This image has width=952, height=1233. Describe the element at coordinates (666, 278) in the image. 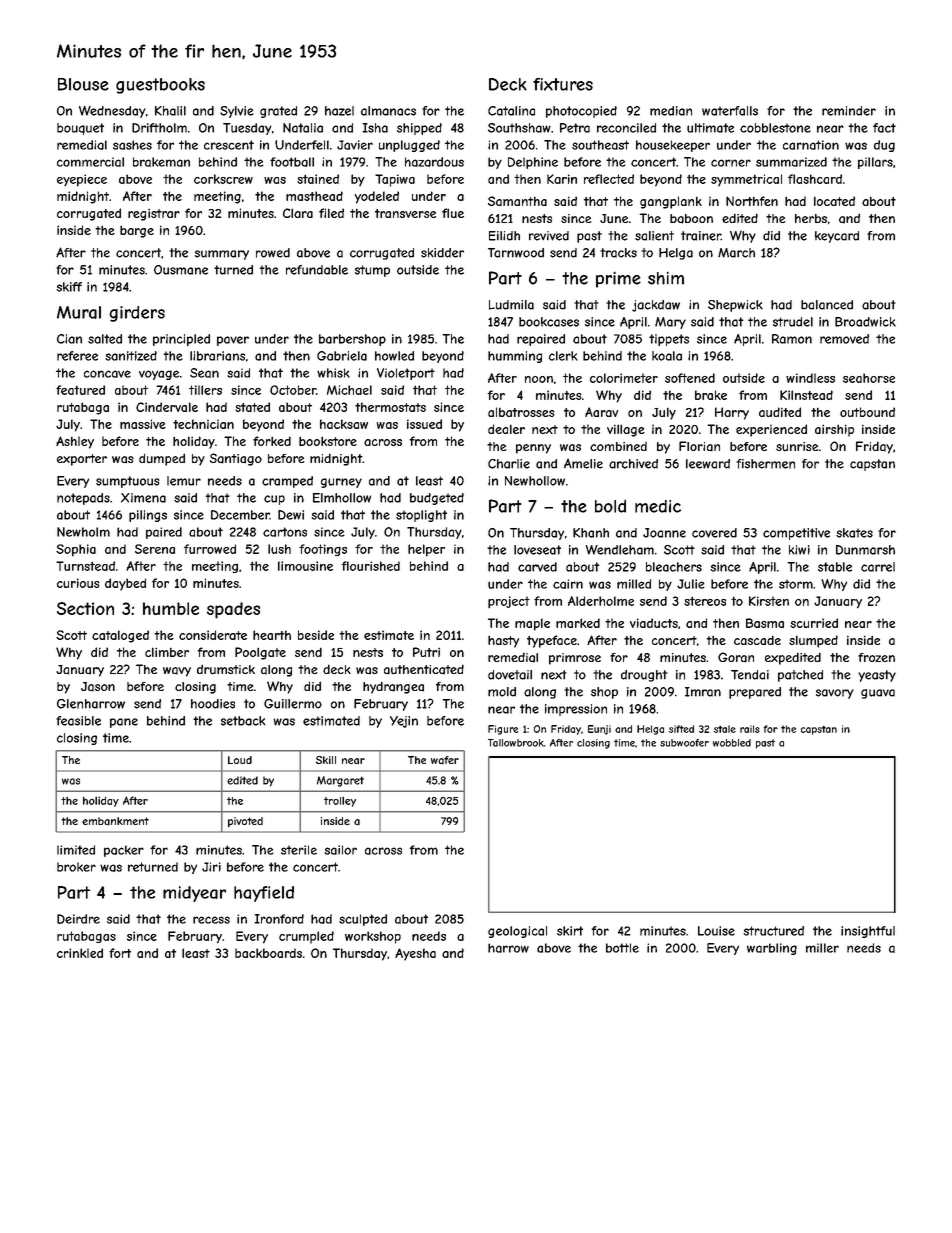

I see `shim` at that location.
